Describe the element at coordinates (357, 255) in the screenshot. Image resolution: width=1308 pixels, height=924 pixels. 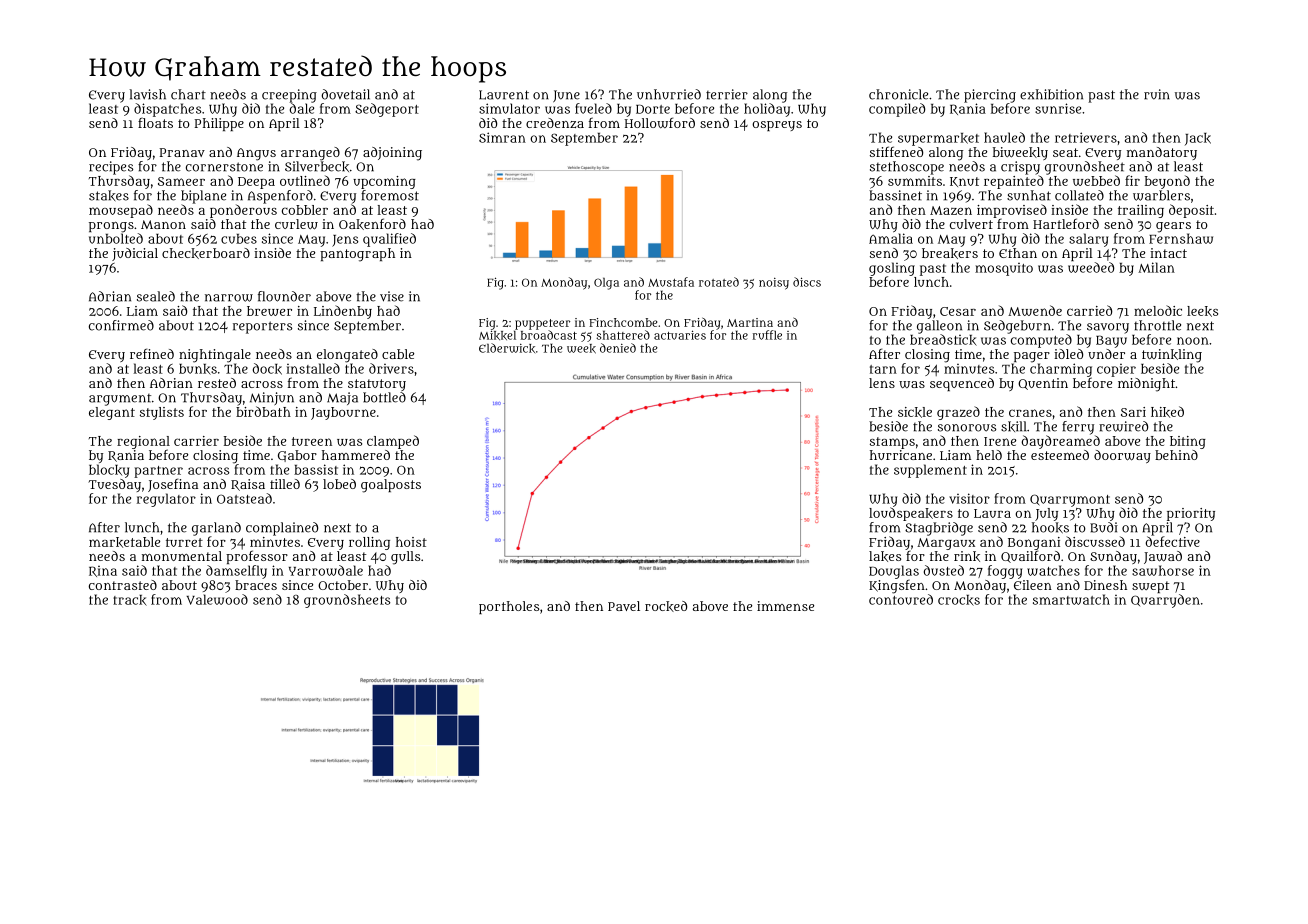
I see `pantograph` at that location.
